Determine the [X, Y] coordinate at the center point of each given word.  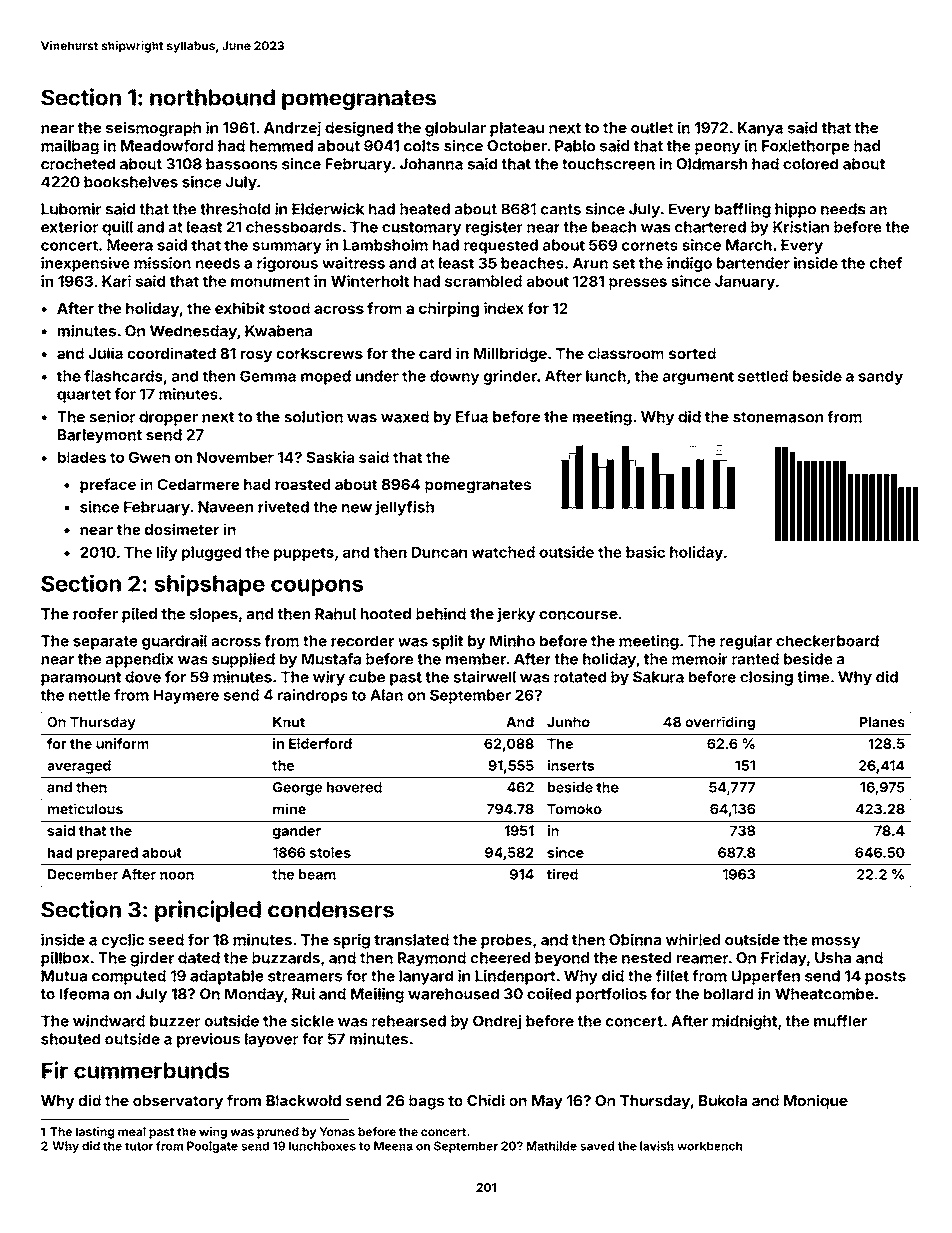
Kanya [760, 129]
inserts [571, 765]
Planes [882, 722]
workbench [709, 1146]
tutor [139, 1146]
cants [561, 209]
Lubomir [71, 209]
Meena [393, 1146]
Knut [289, 722]
